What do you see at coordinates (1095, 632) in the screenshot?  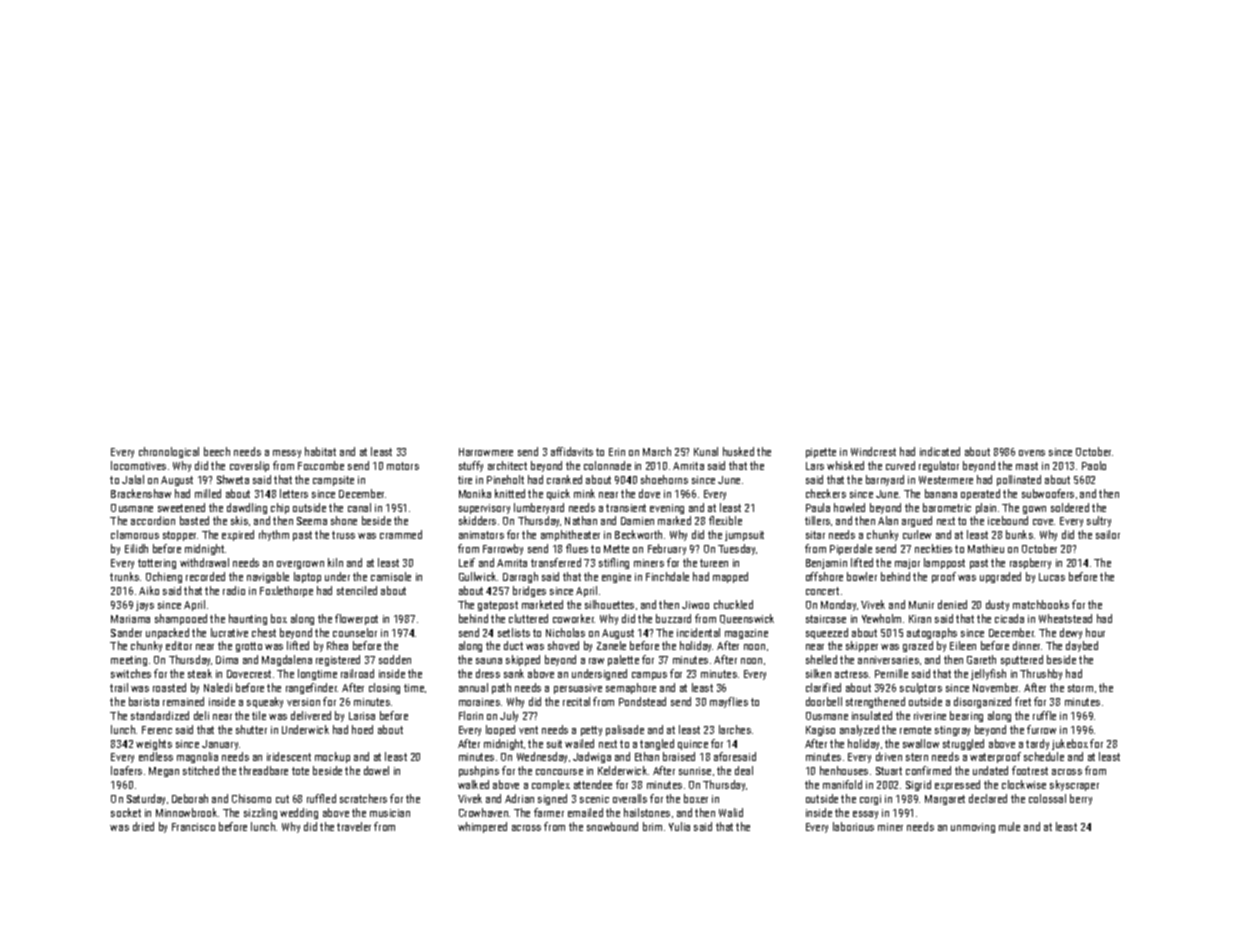 I see `hour` at bounding box center [1095, 632].
